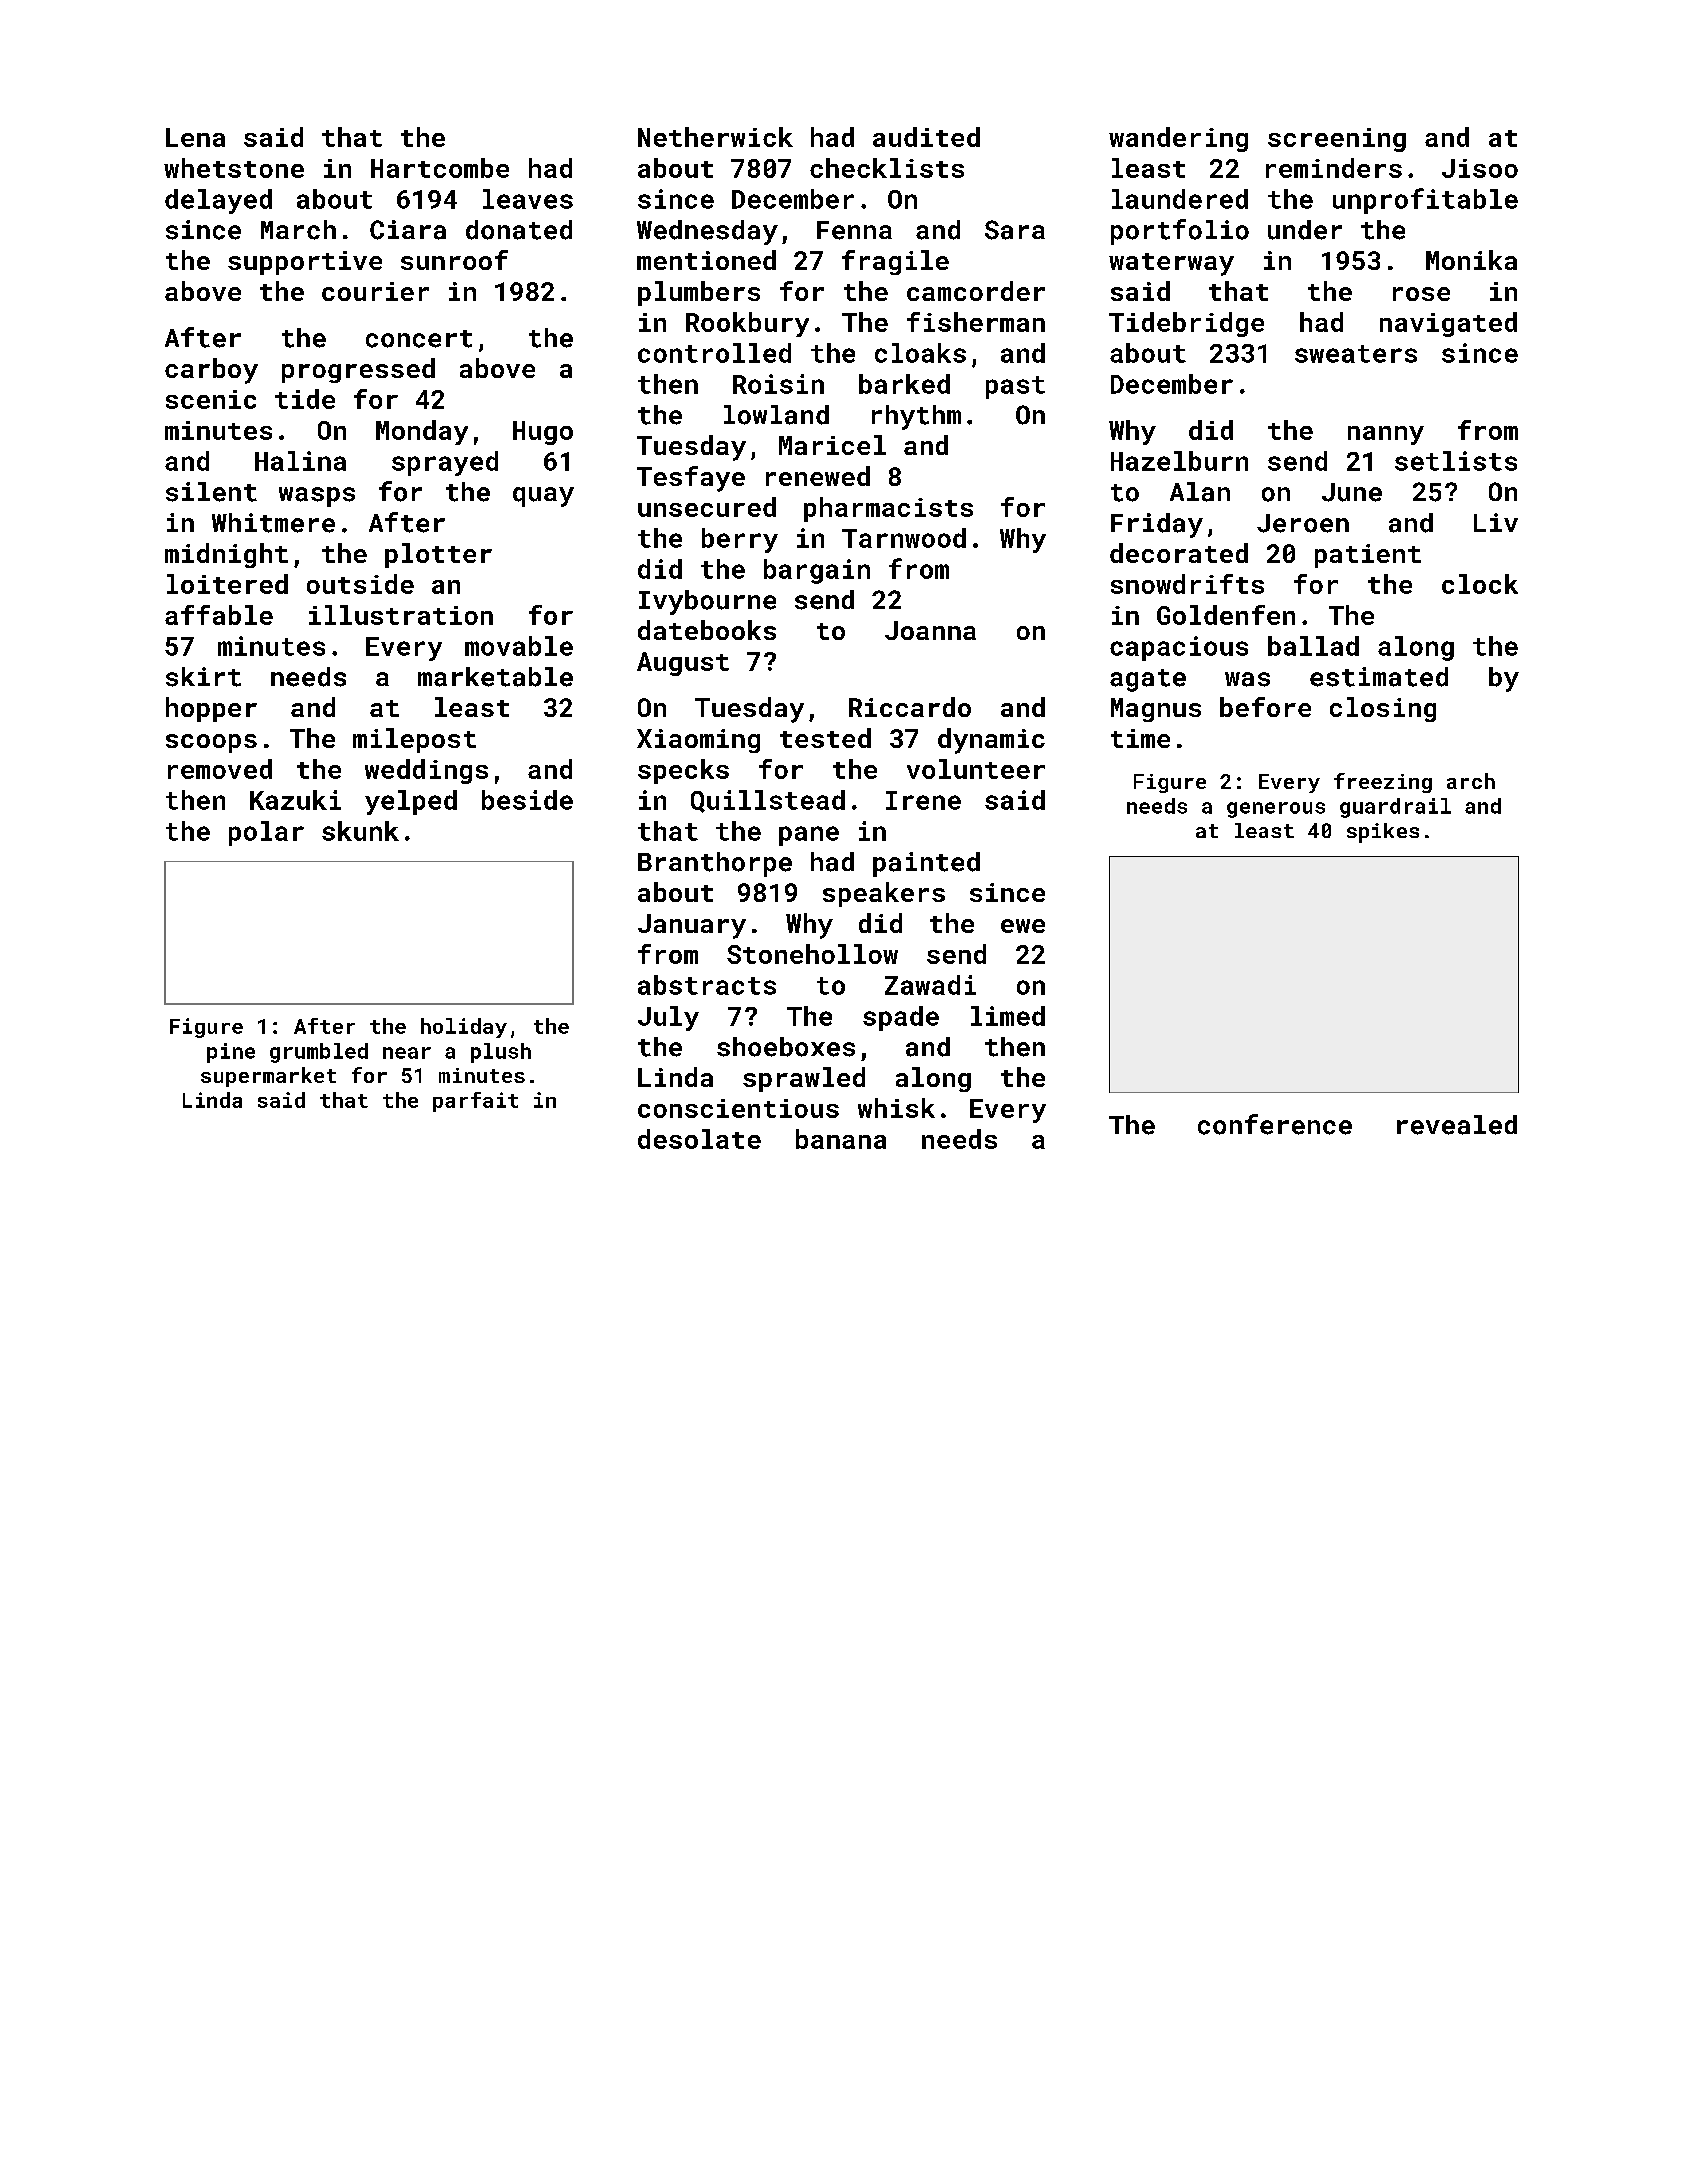  I want to click on midnight, so click(226, 555).
